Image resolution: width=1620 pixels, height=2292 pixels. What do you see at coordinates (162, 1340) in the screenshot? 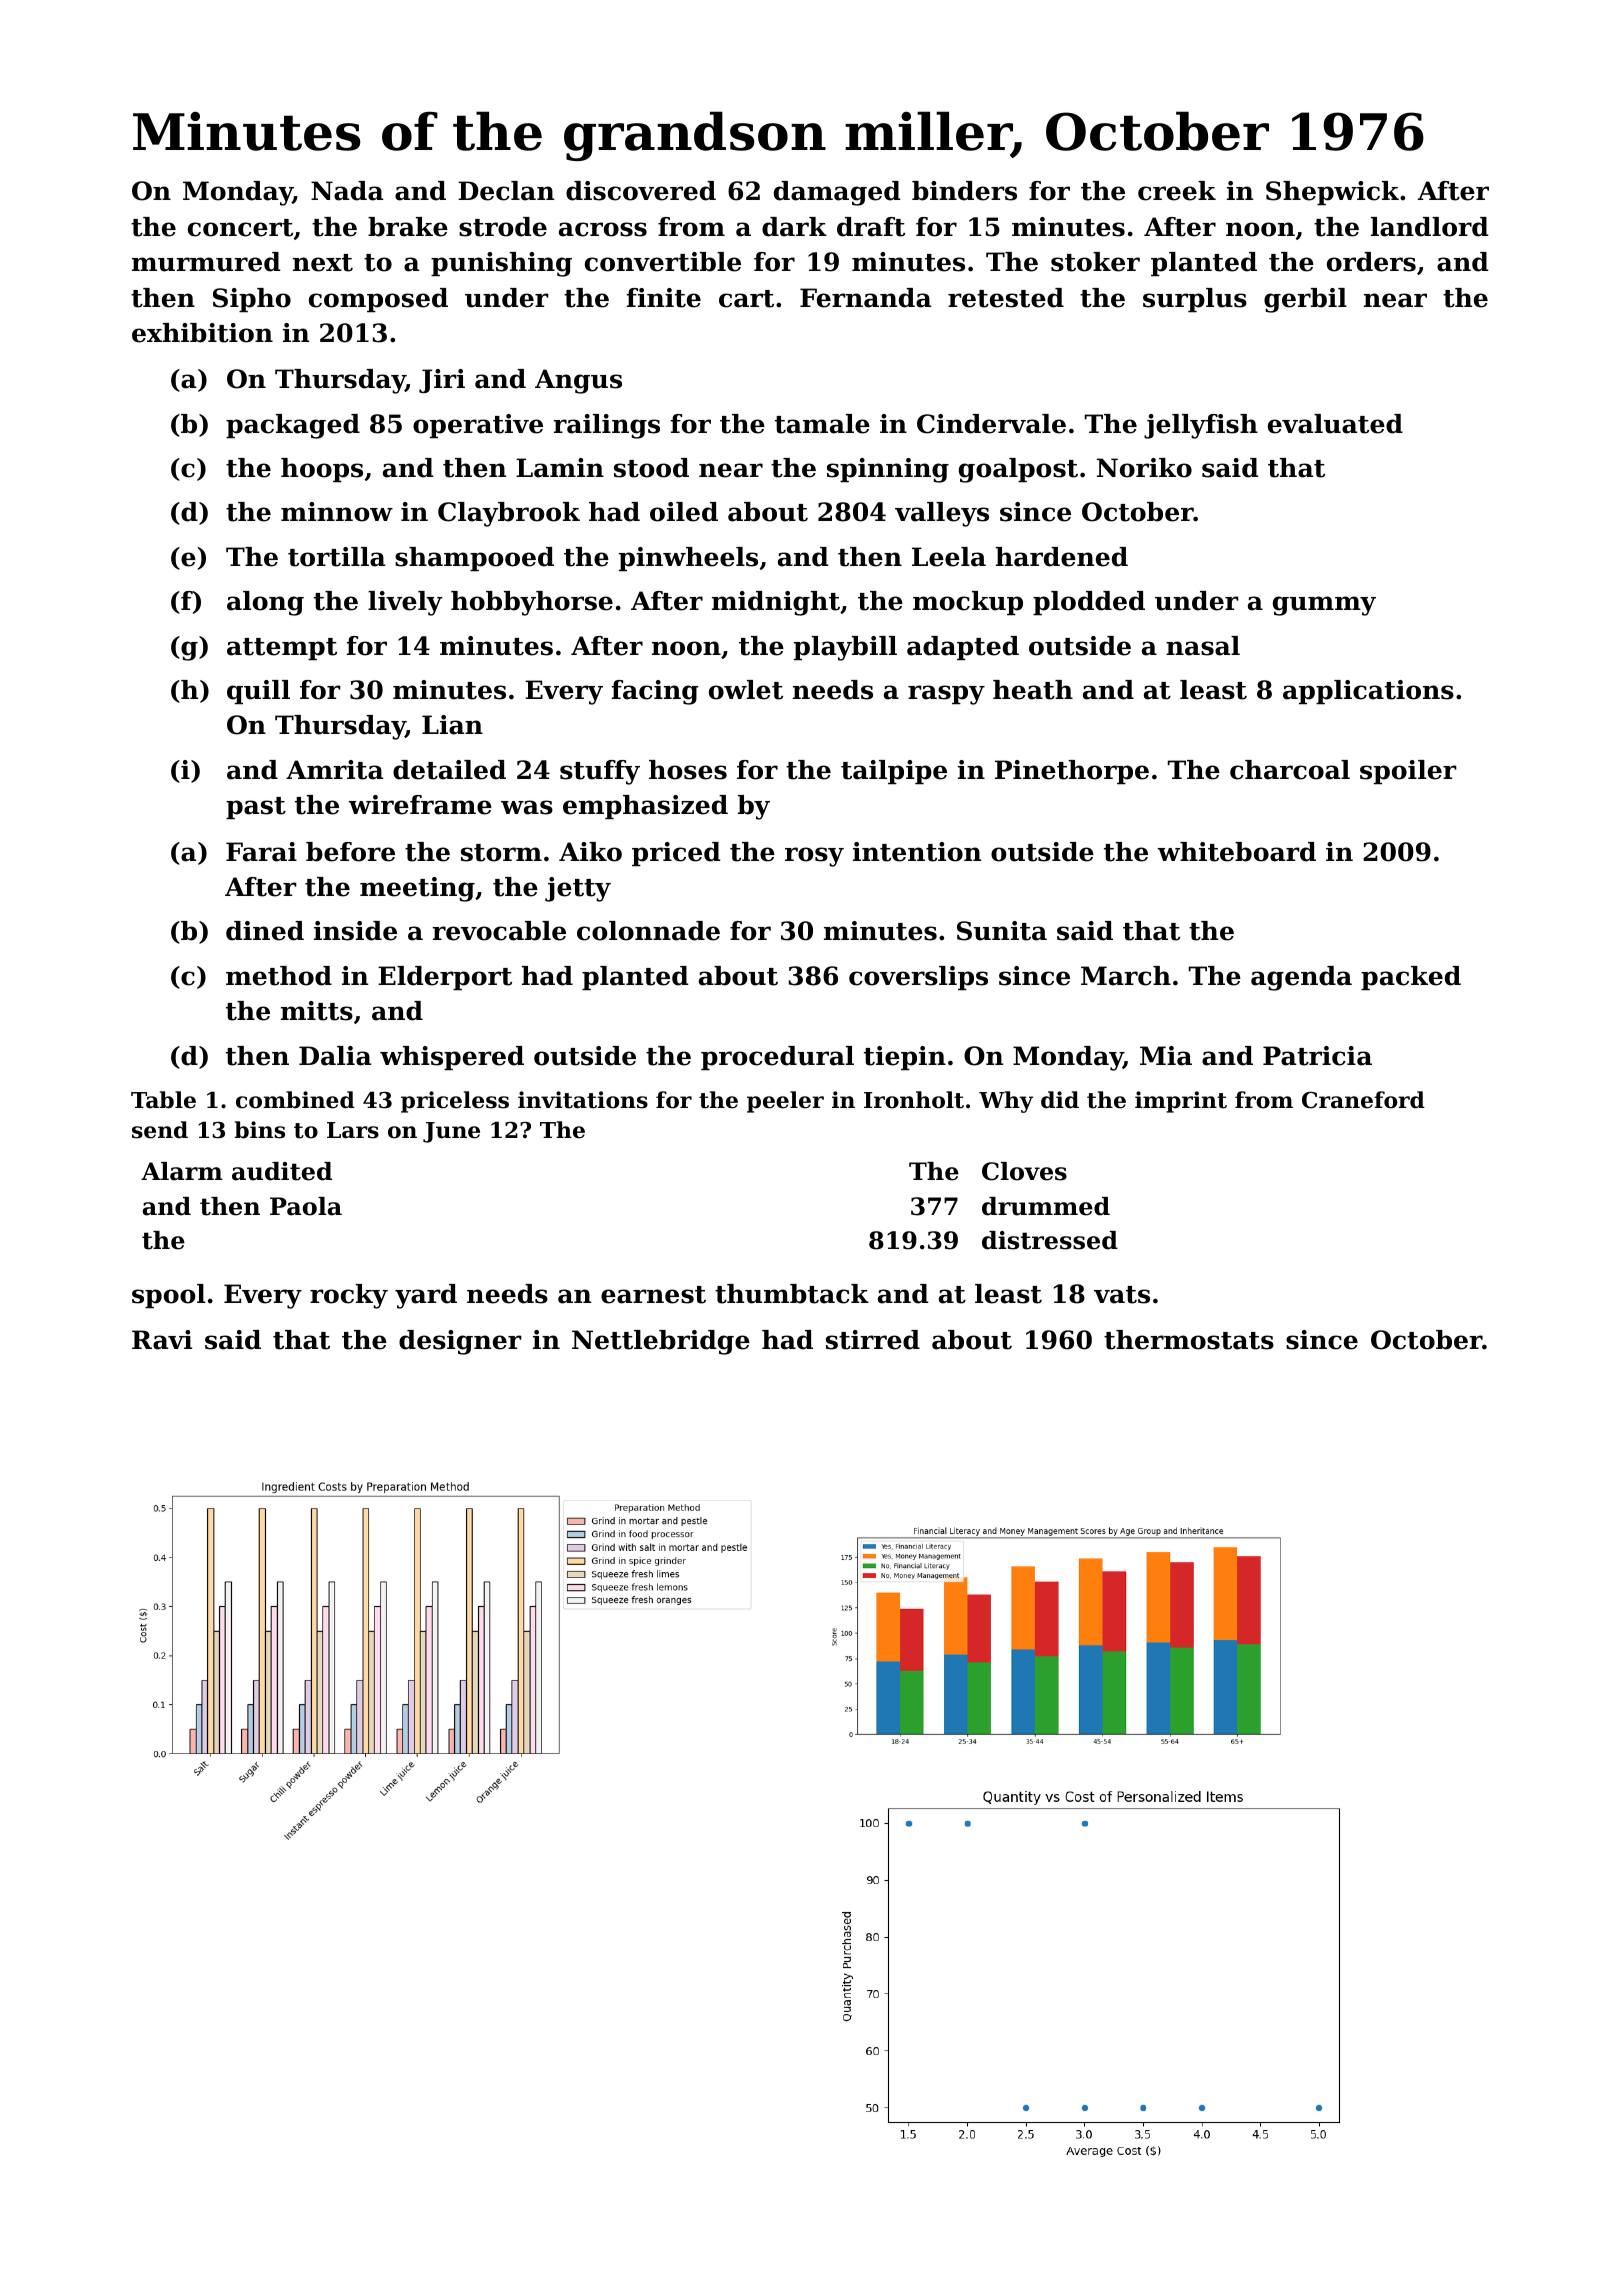
I see `Ravi` at bounding box center [162, 1340].
